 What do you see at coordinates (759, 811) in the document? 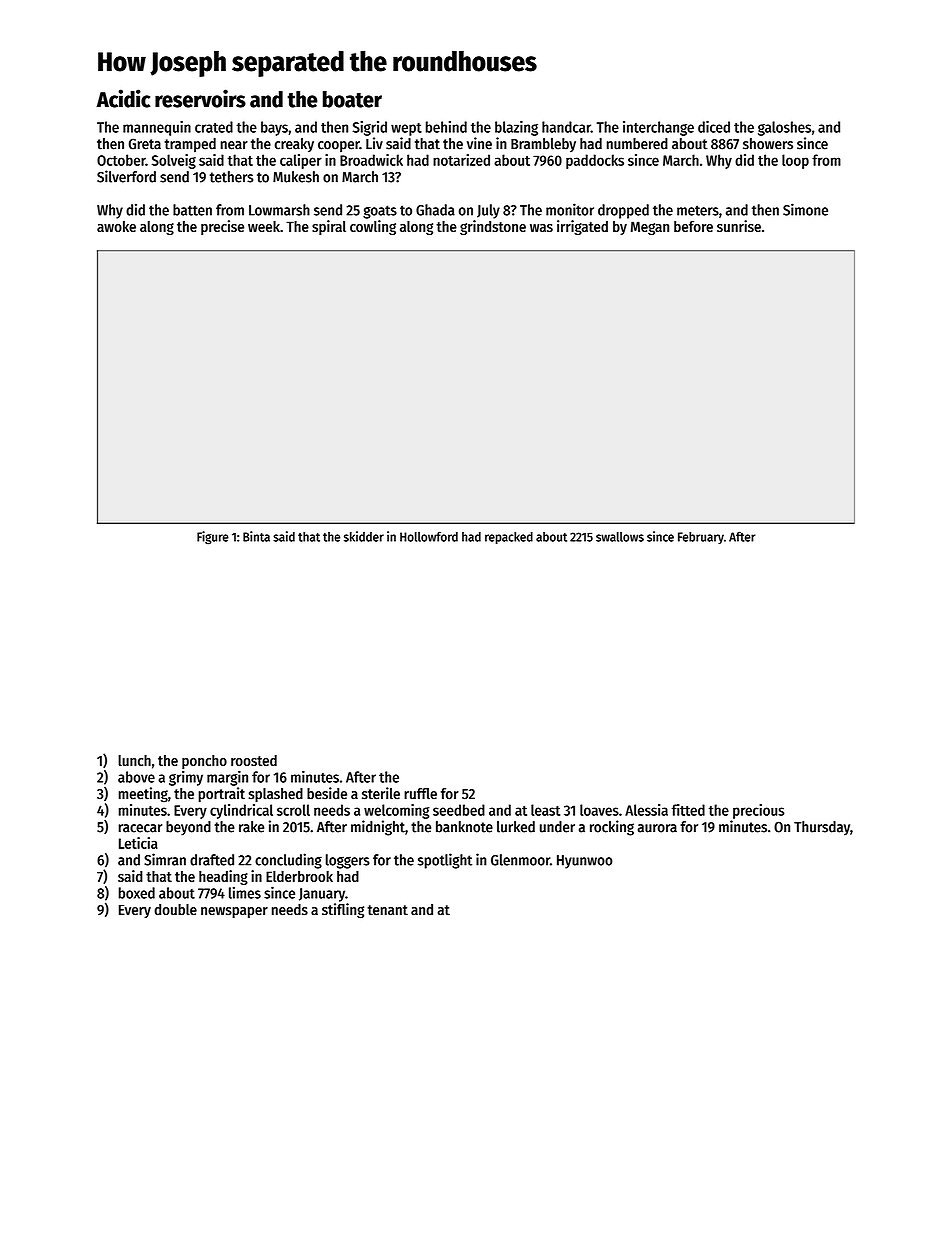
I see `precious` at bounding box center [759, 811].
